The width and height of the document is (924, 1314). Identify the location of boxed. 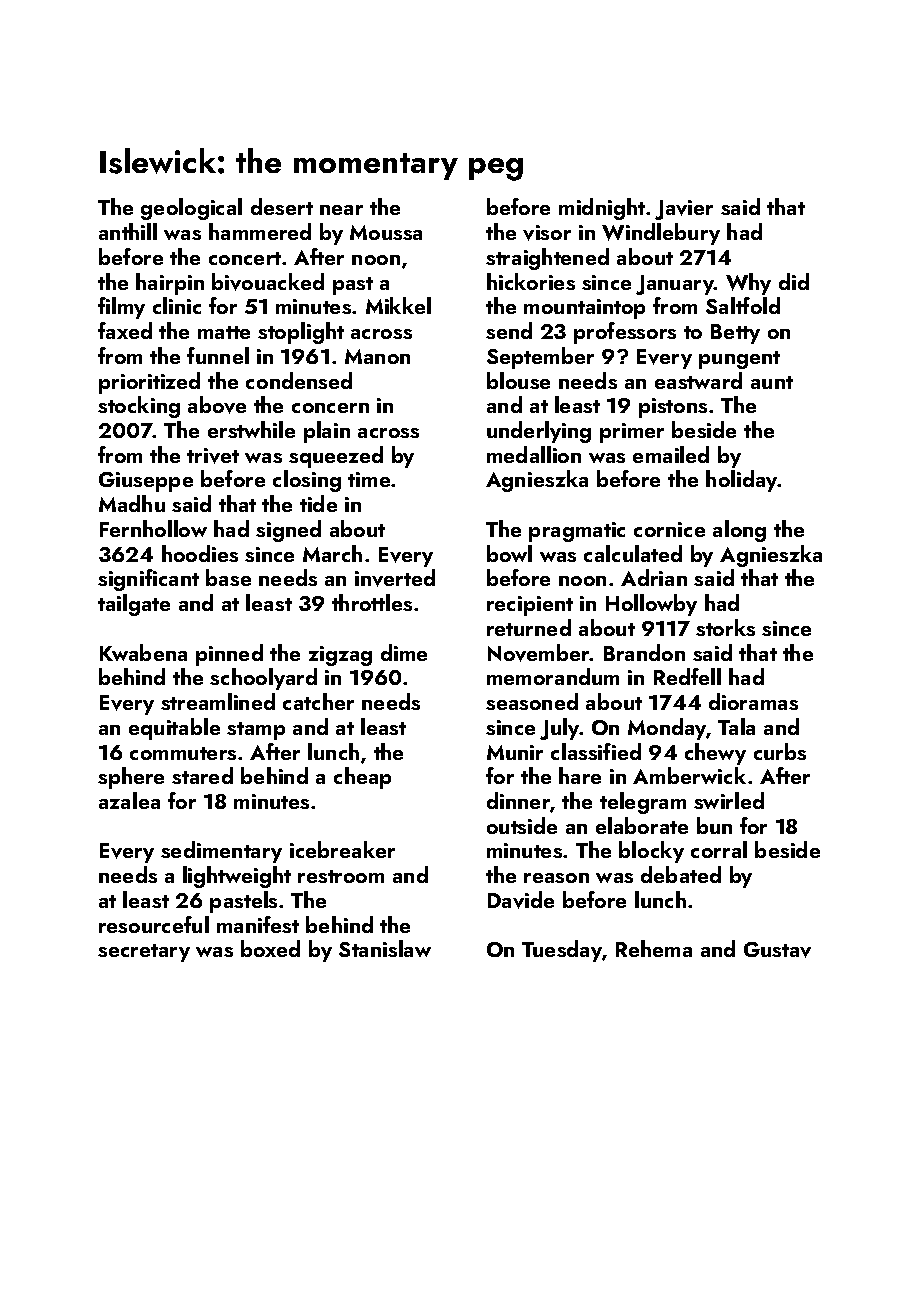
(270, 948).
